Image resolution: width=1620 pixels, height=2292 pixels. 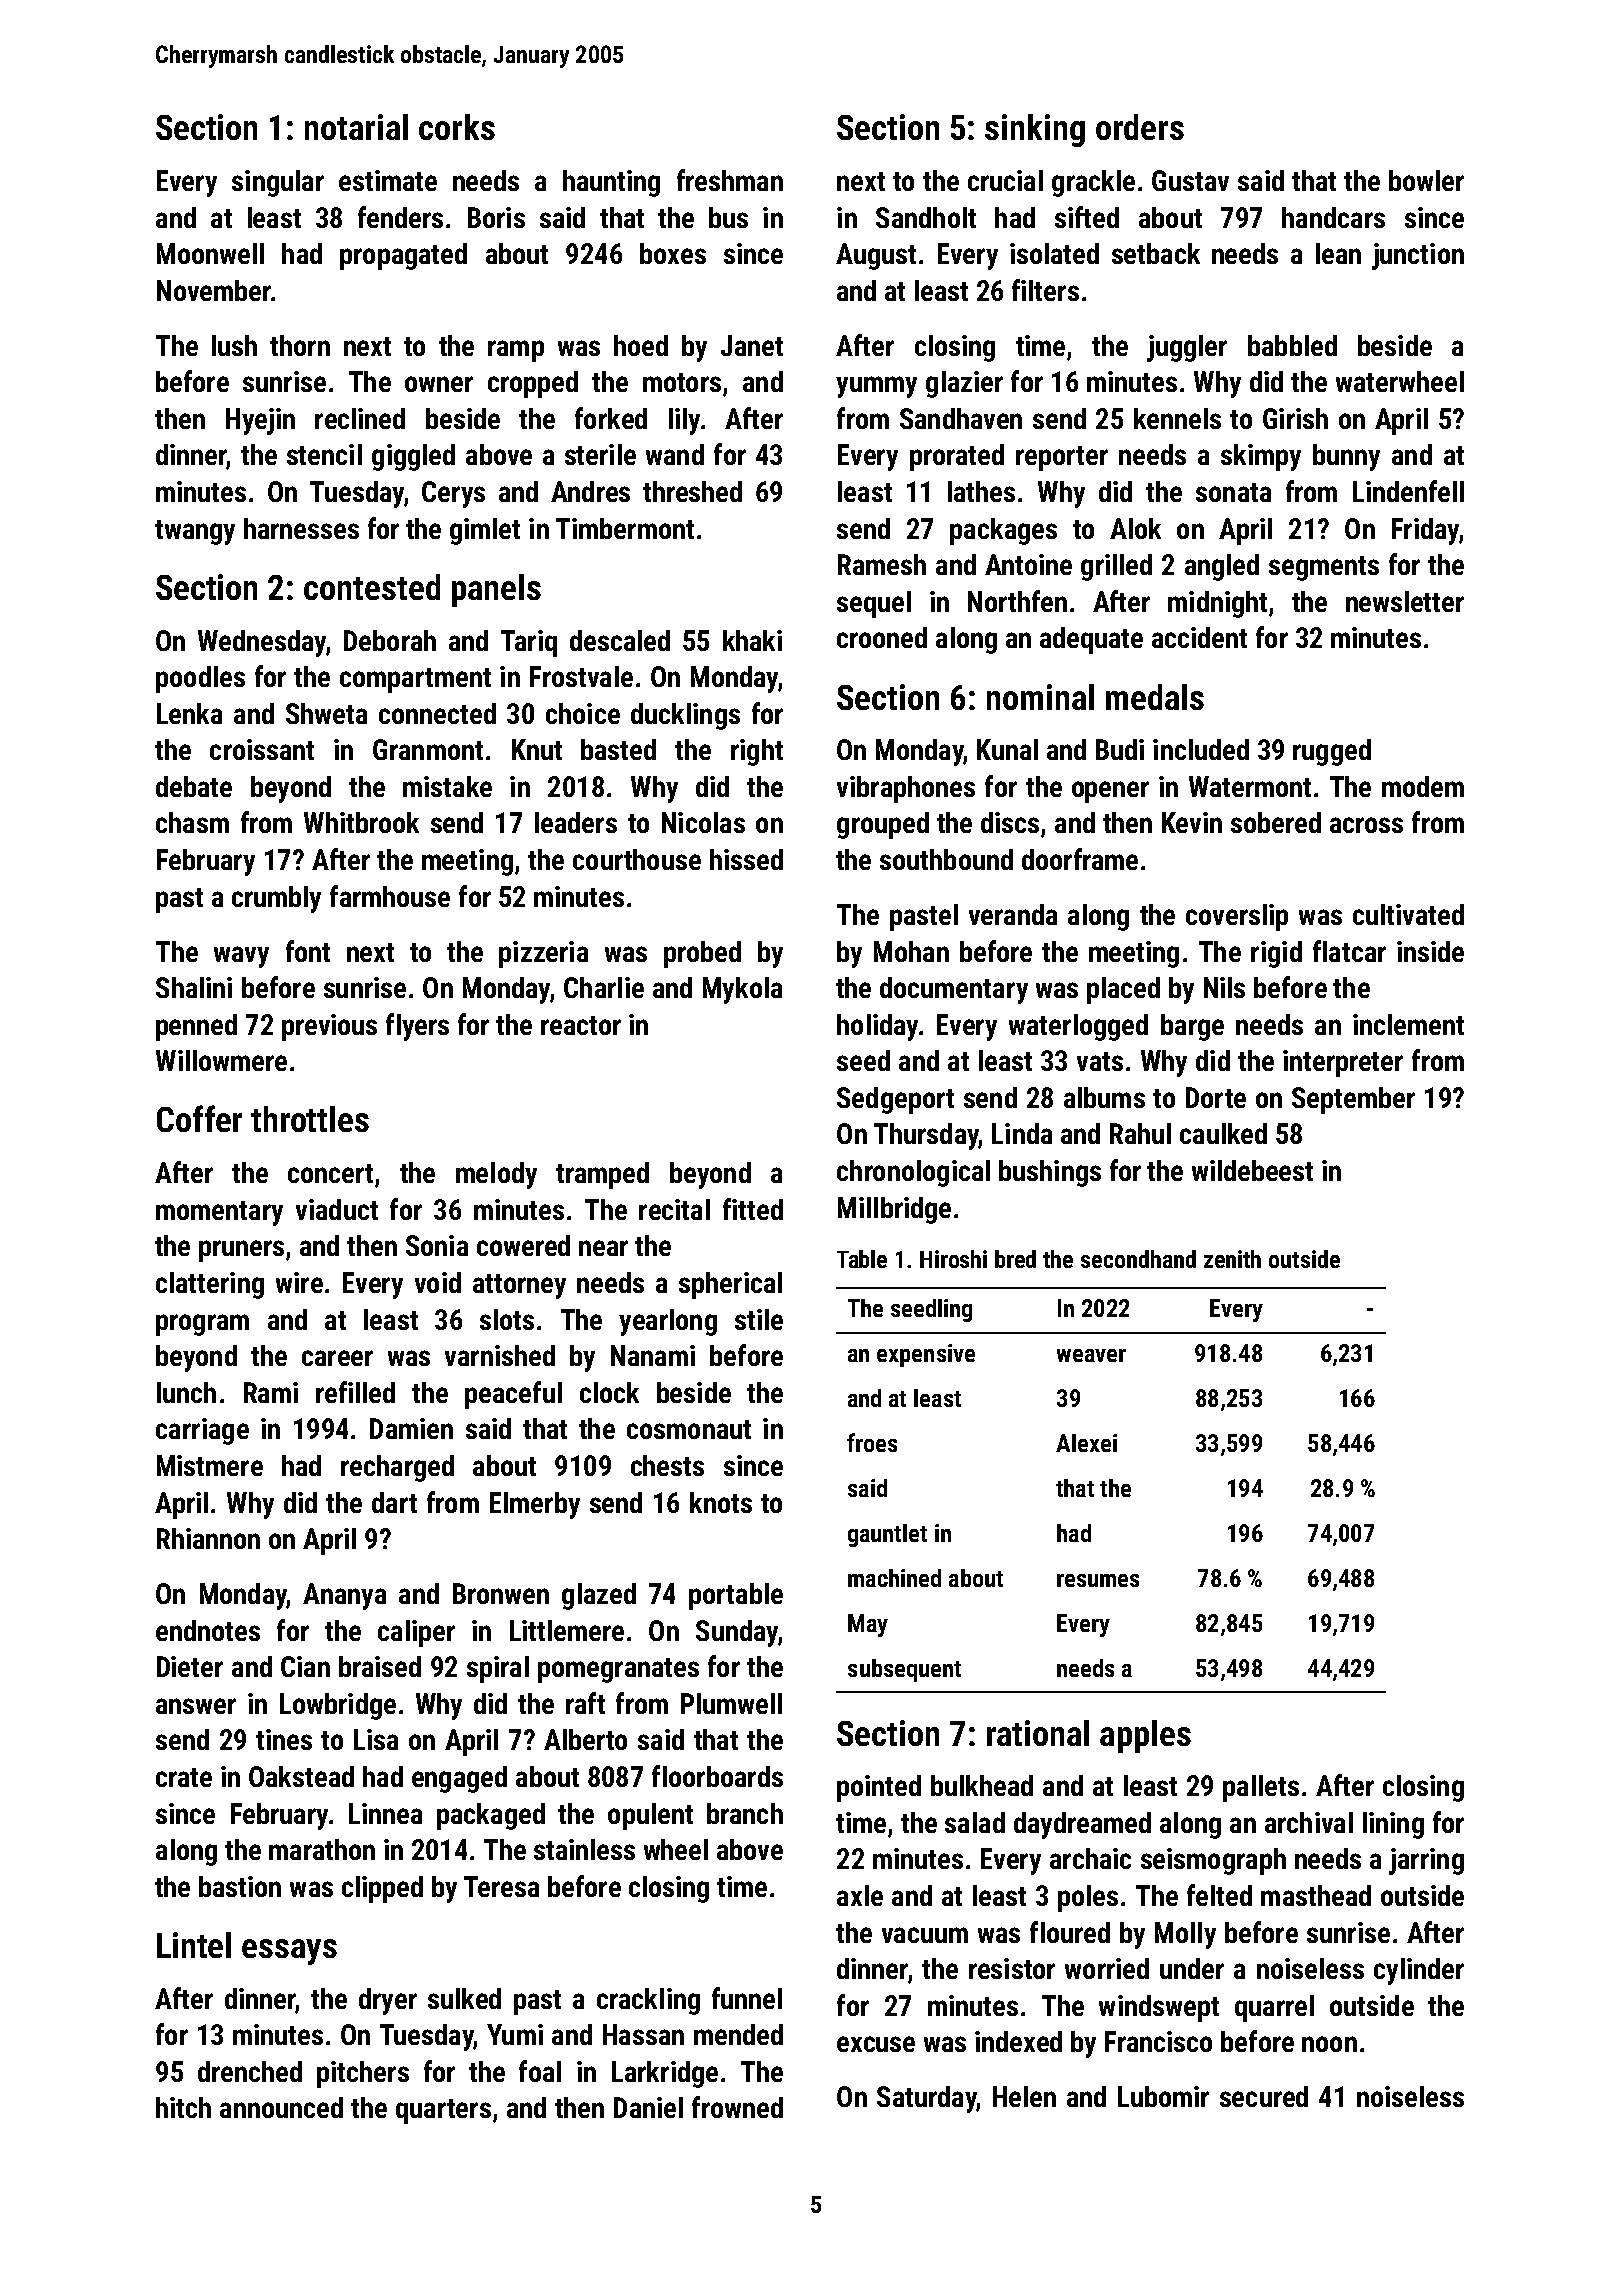 What do you see at coordinates (1140, 127) in the image?
I see `orders` at bounding box center [1140, 127].
